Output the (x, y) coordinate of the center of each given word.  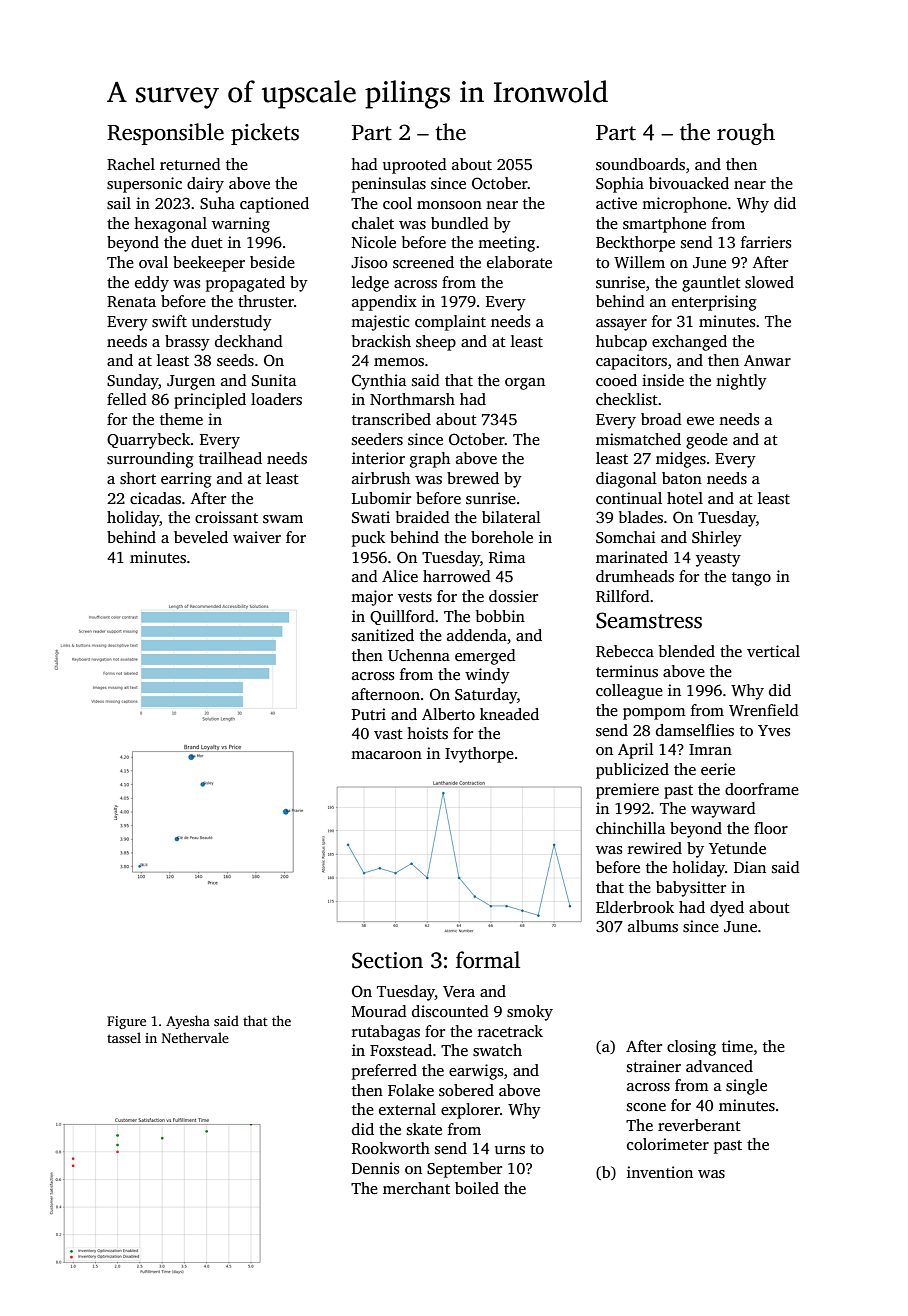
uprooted (415, 166)
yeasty (718, 560)
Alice (400, 576)
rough (746, 134)
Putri (369, 714)
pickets (265, 134)
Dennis (376, 1168)
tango (751, 579)
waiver (257, 537)
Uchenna (419, 655)
